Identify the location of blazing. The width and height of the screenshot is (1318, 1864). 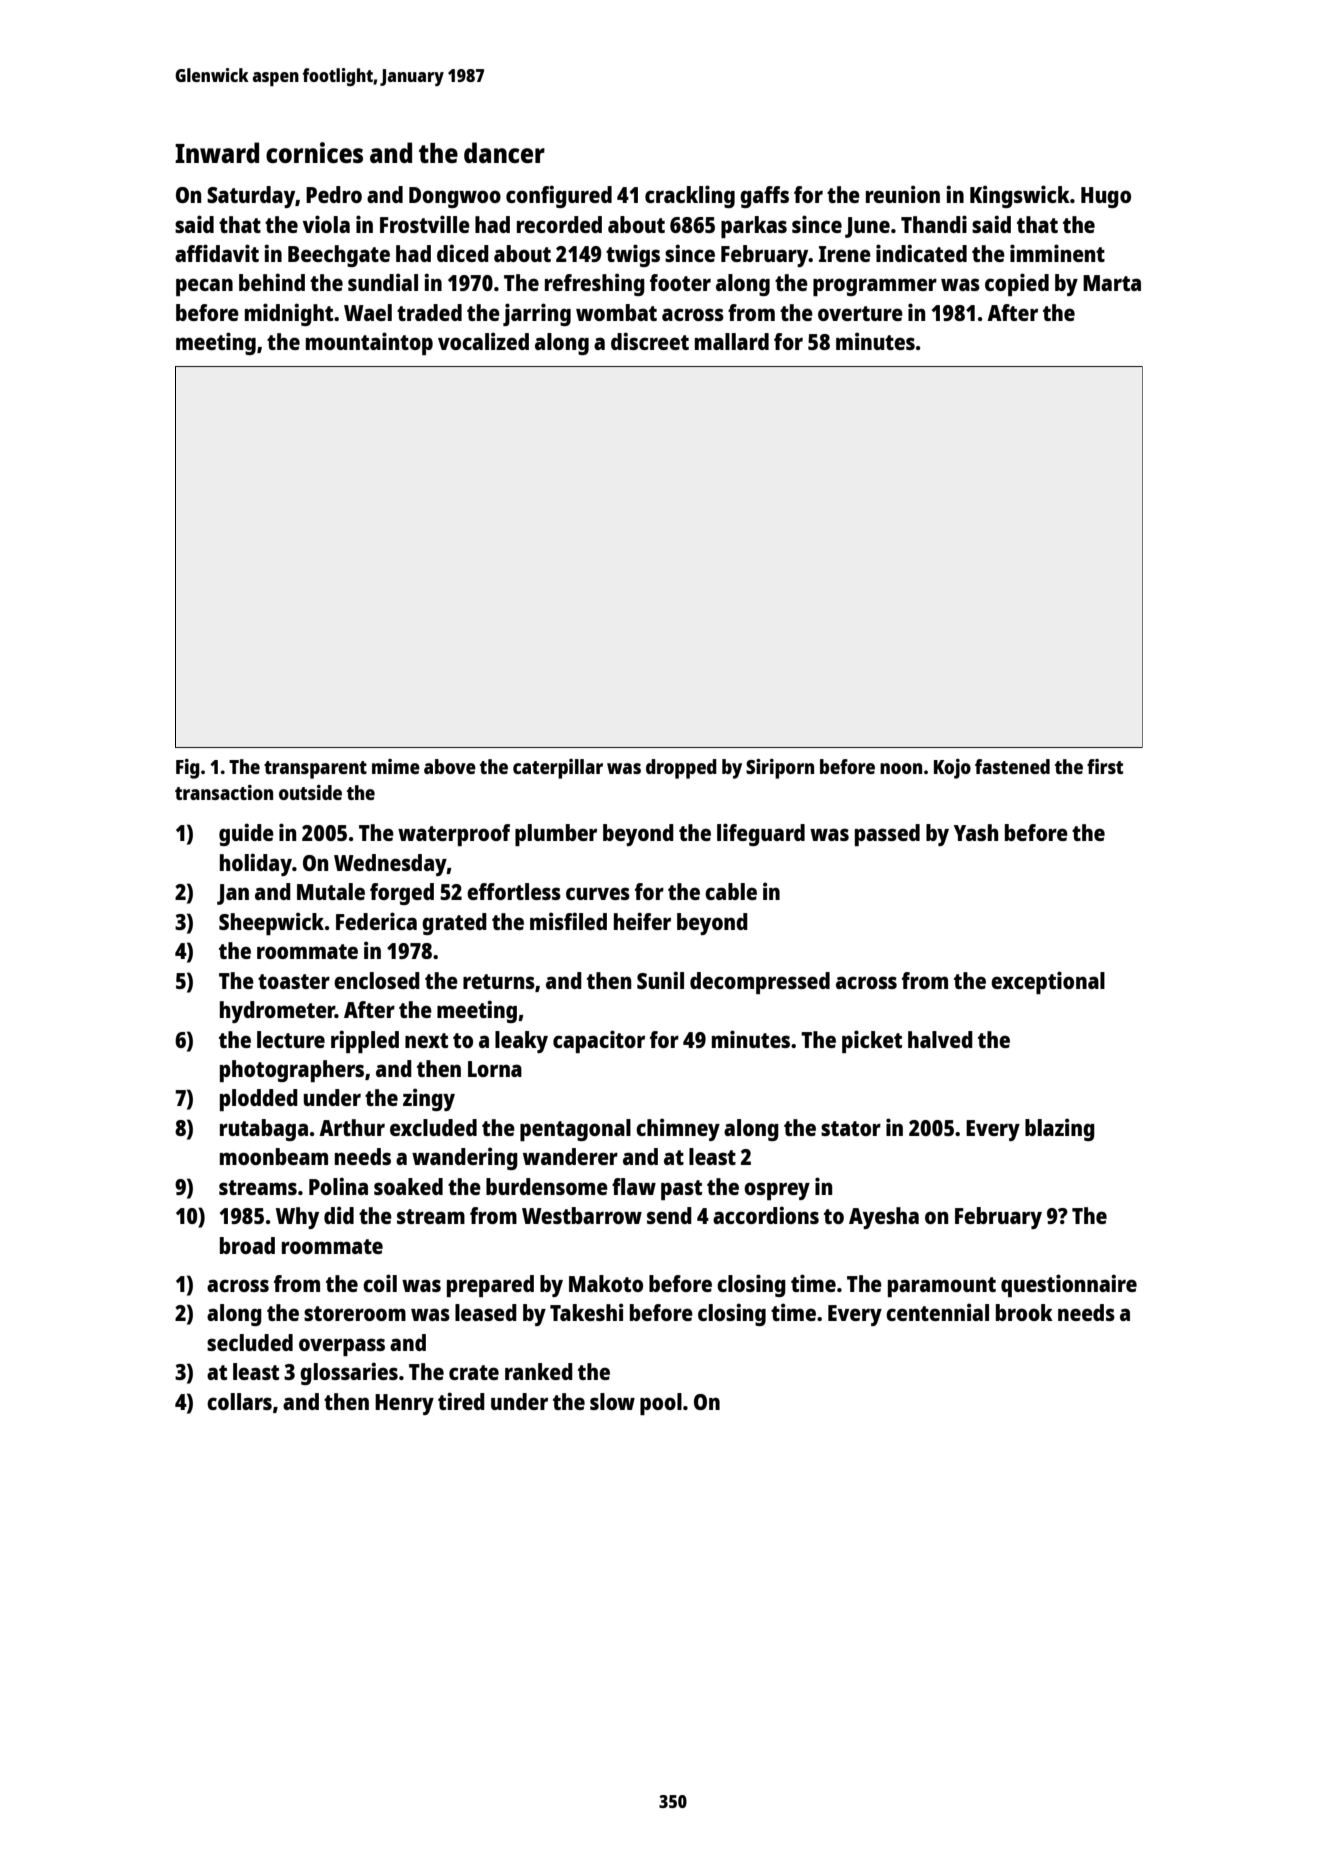
(1060, 1129).
